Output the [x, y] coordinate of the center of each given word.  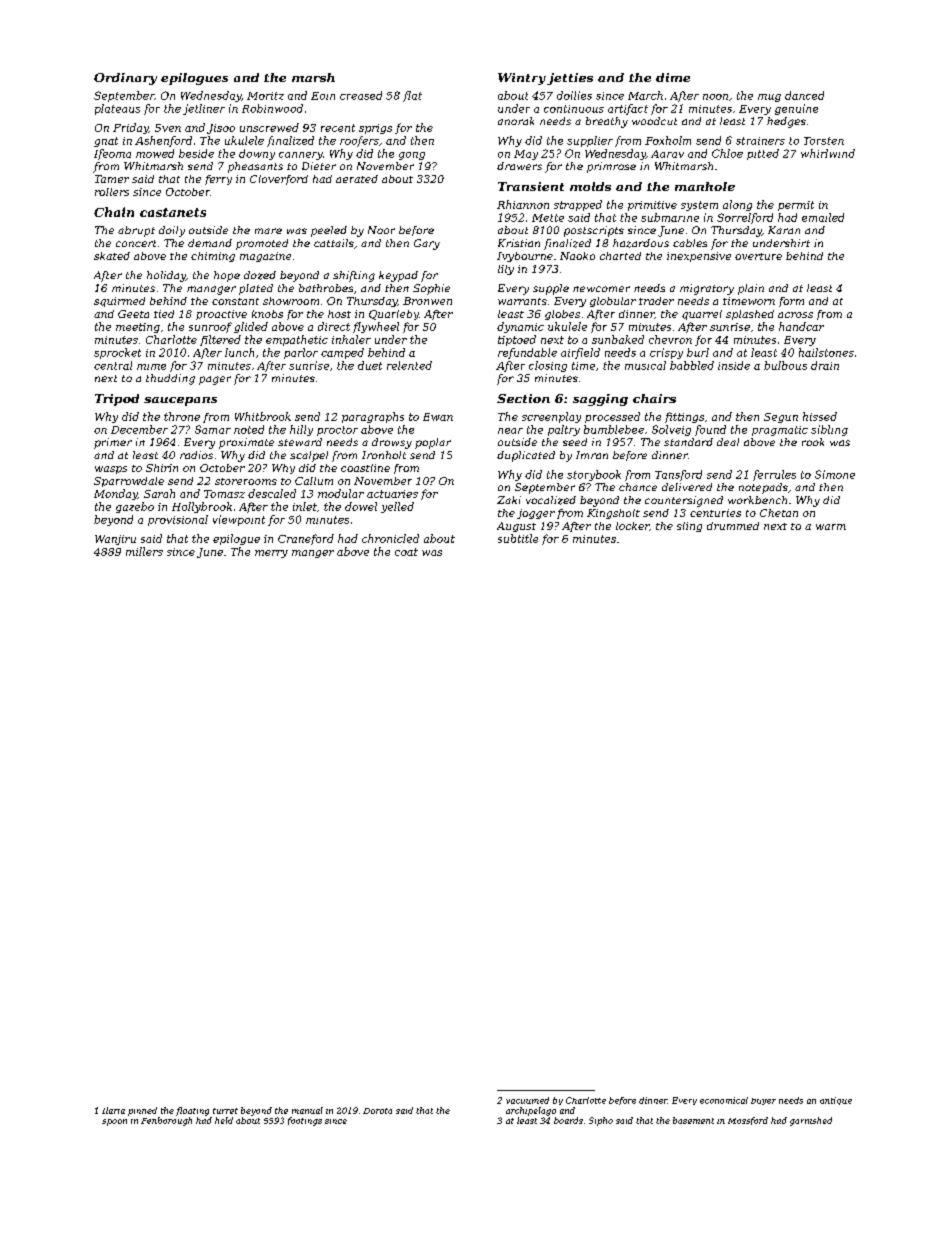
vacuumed [527, 1100]
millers [144, 551]
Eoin [323, 96]
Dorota [377, 1111]
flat [412, 96]
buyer [763, 1101]
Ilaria [113, 1110]
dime [673, 77]
